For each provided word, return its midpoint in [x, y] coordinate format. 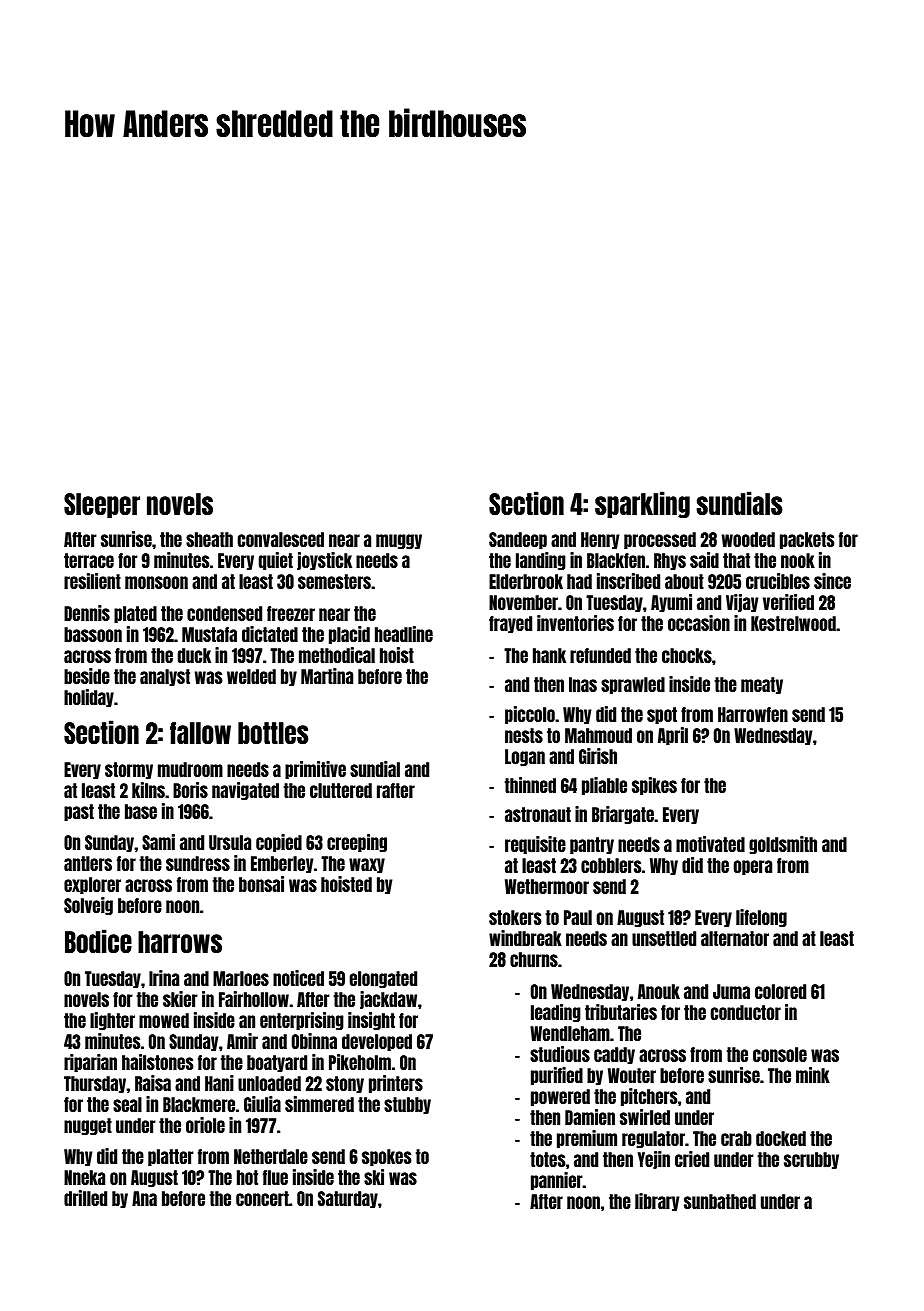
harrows [180, 942]
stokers [515, 917]
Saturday [348, 1199]
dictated [270, 634]
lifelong [761, 918]
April [673, 736]
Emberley [282, 864]
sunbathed [720, 1201]
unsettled [664, 938]
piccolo [530, 715]
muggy [399, 541]
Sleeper [102, 505]
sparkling [642, 504]
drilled [85, 1198]
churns [534, 959]
